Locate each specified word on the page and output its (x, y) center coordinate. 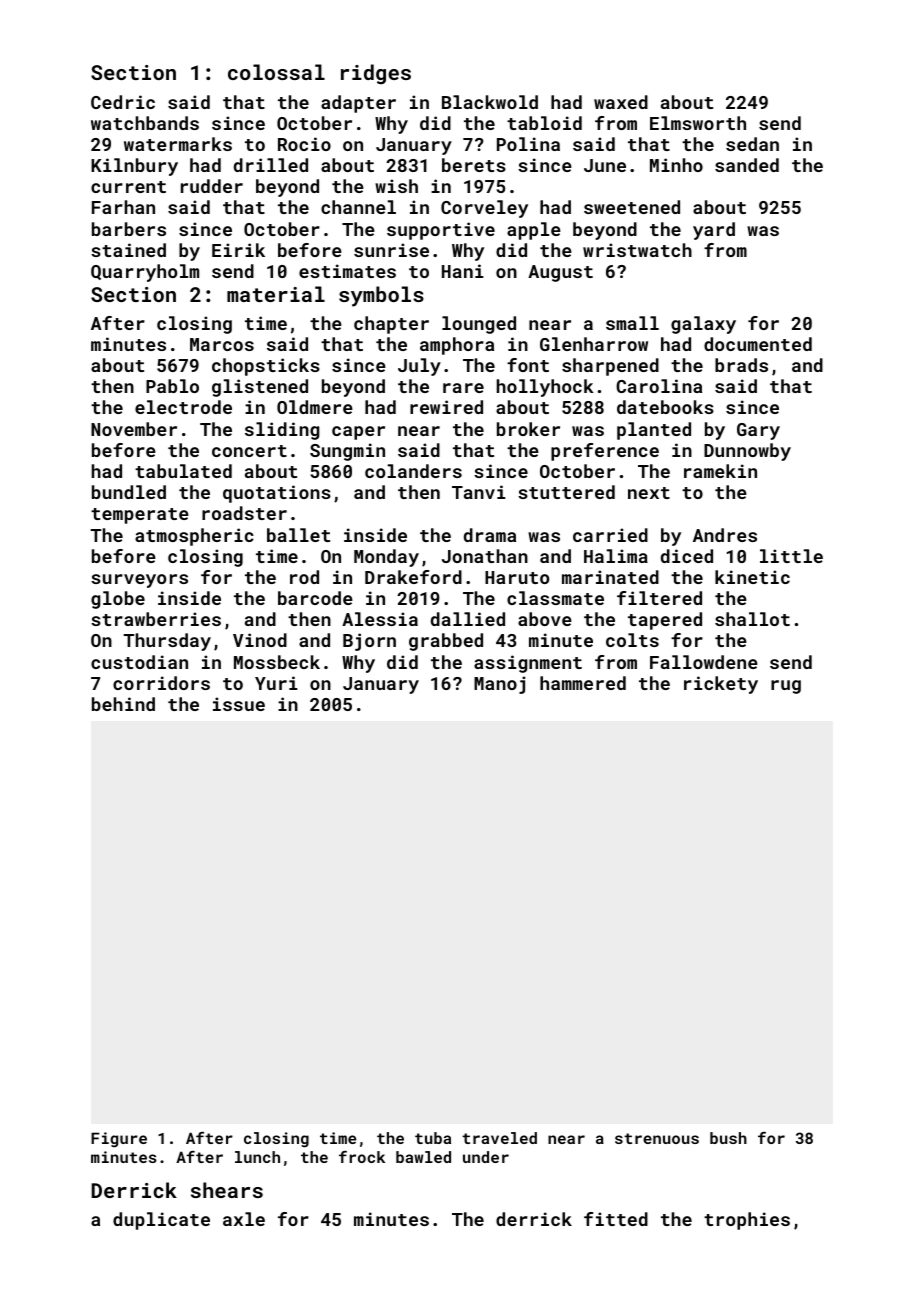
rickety (721, 685)
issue (239, 704)
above (545, 619)
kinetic (752, 577)
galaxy (703, 325)
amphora (457, 346)
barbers (129, 229)
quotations (277, 494)
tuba (433, 1138)
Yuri (276, 683)
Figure (119, 1140)
